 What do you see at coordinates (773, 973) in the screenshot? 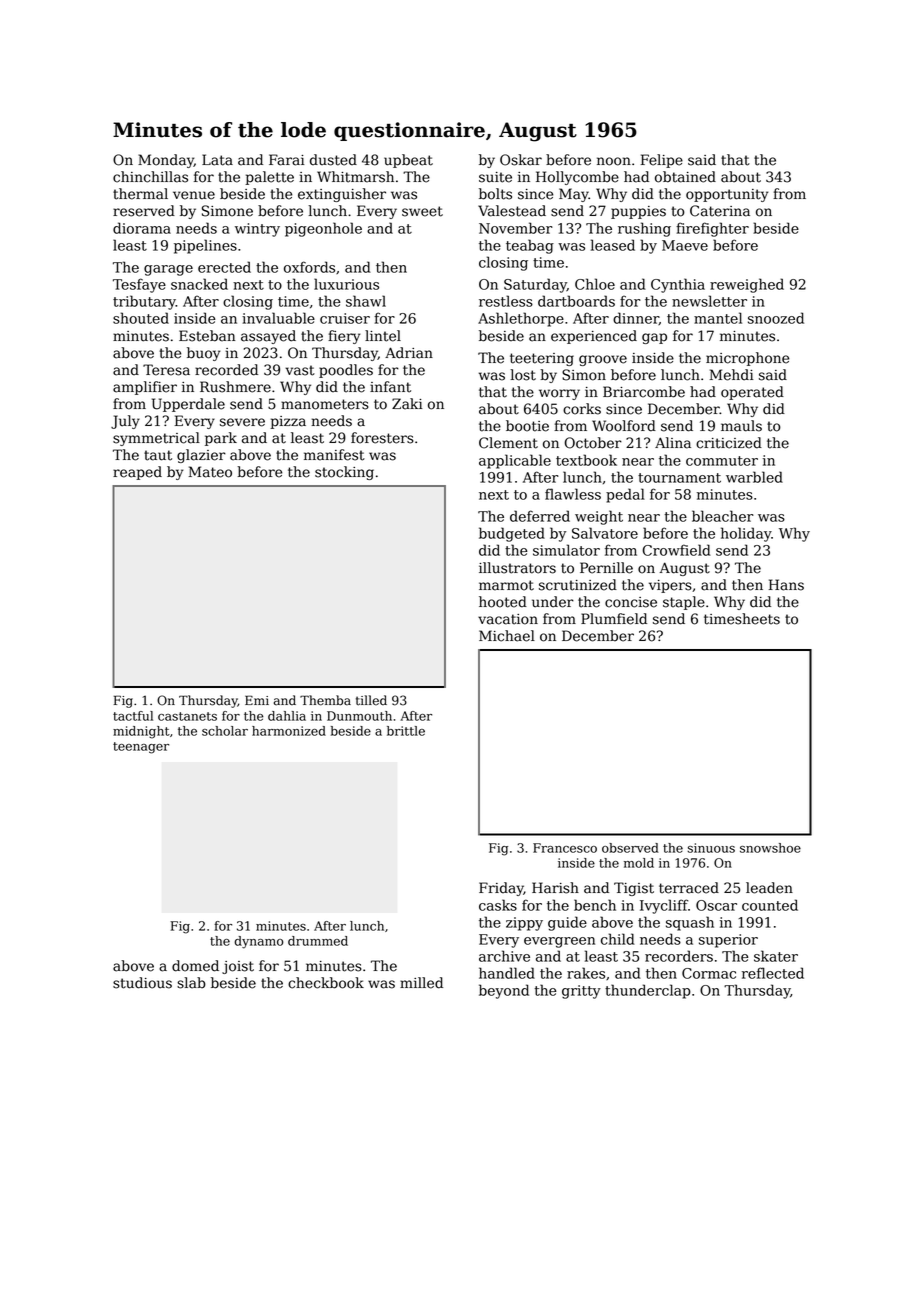
I see `reflected` at bounding box center [773, 973].
